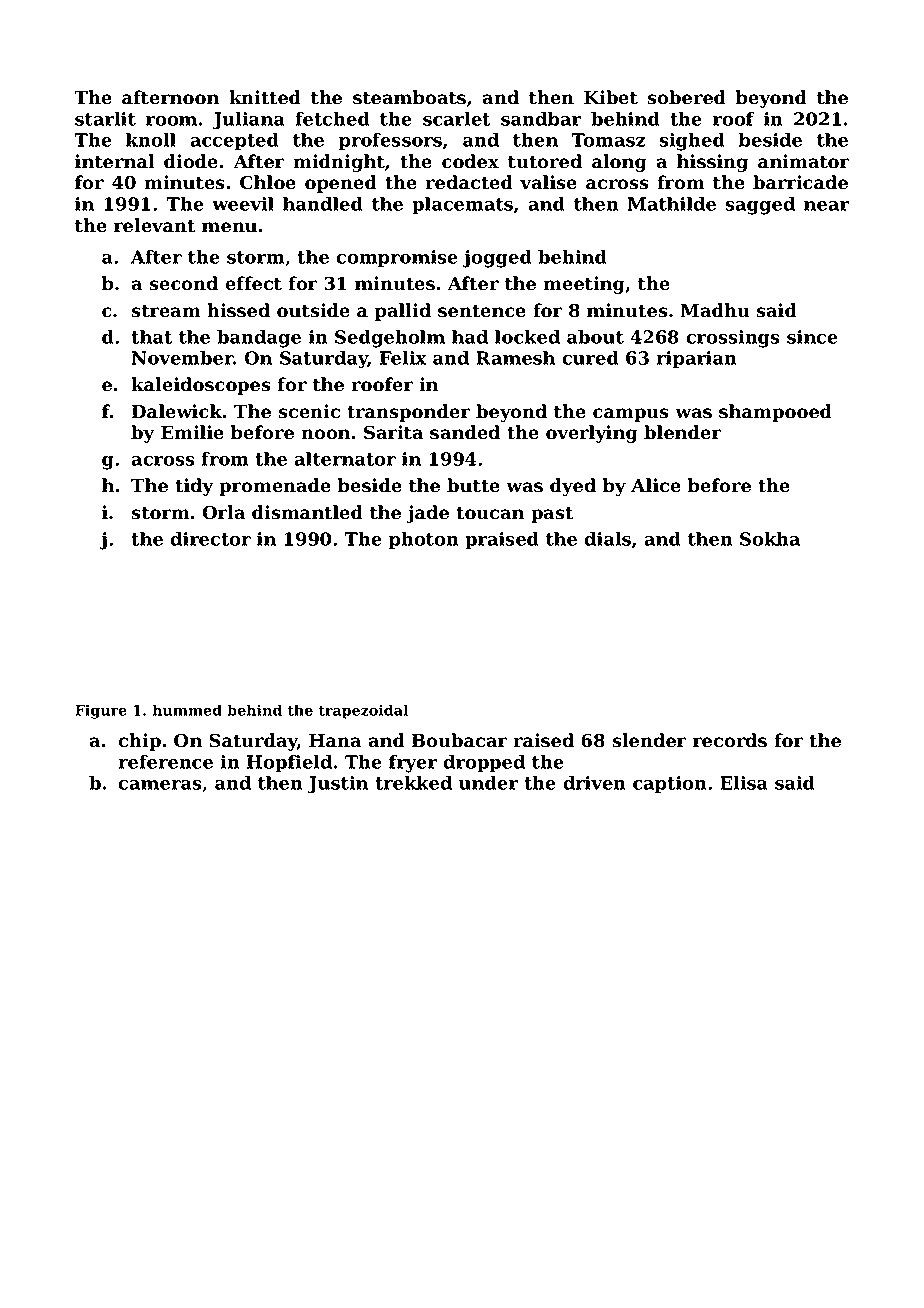  Describe the element at coordinates (473, 485) in the document. I see `butte` at that location.
